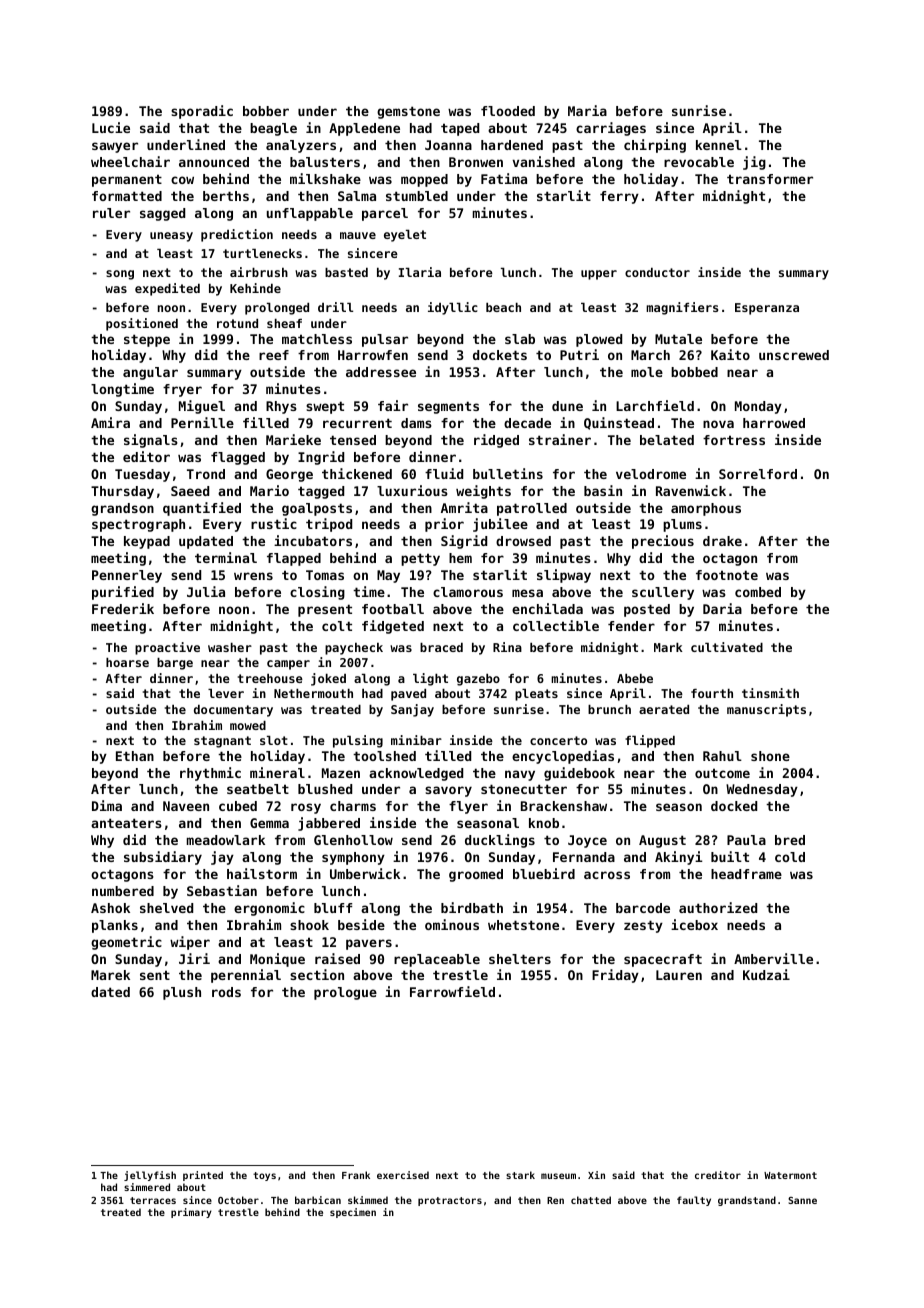 The width and height of the screenshot is (924, 1308). Describe the element at coordinates (523, 925) in the screenshot. I see `whetstone` at that location.
